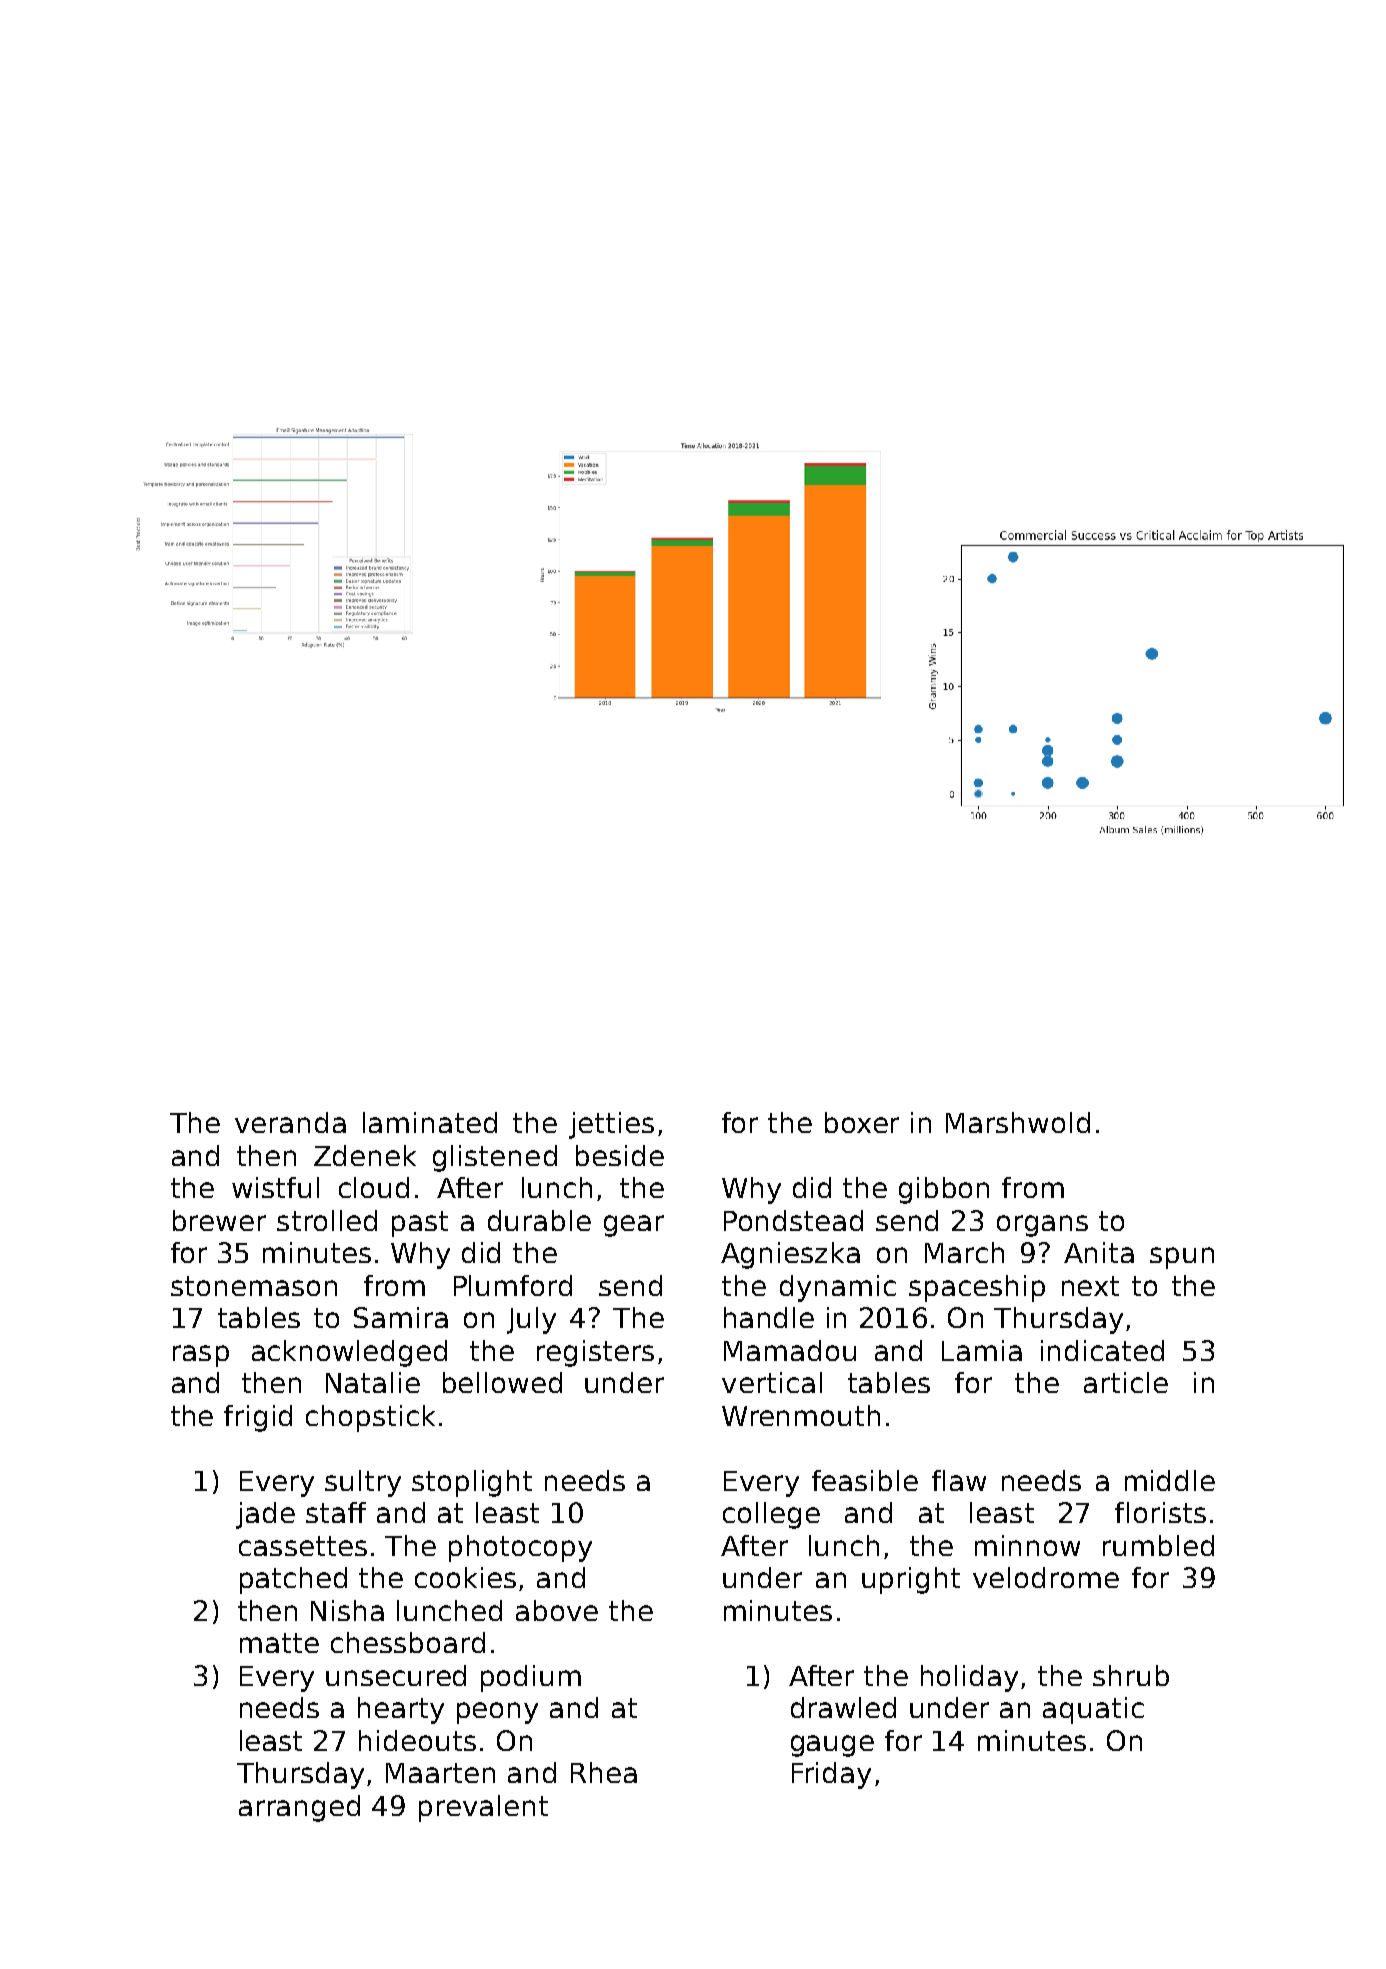  I want to click on frigid, so click(258, 1418).
